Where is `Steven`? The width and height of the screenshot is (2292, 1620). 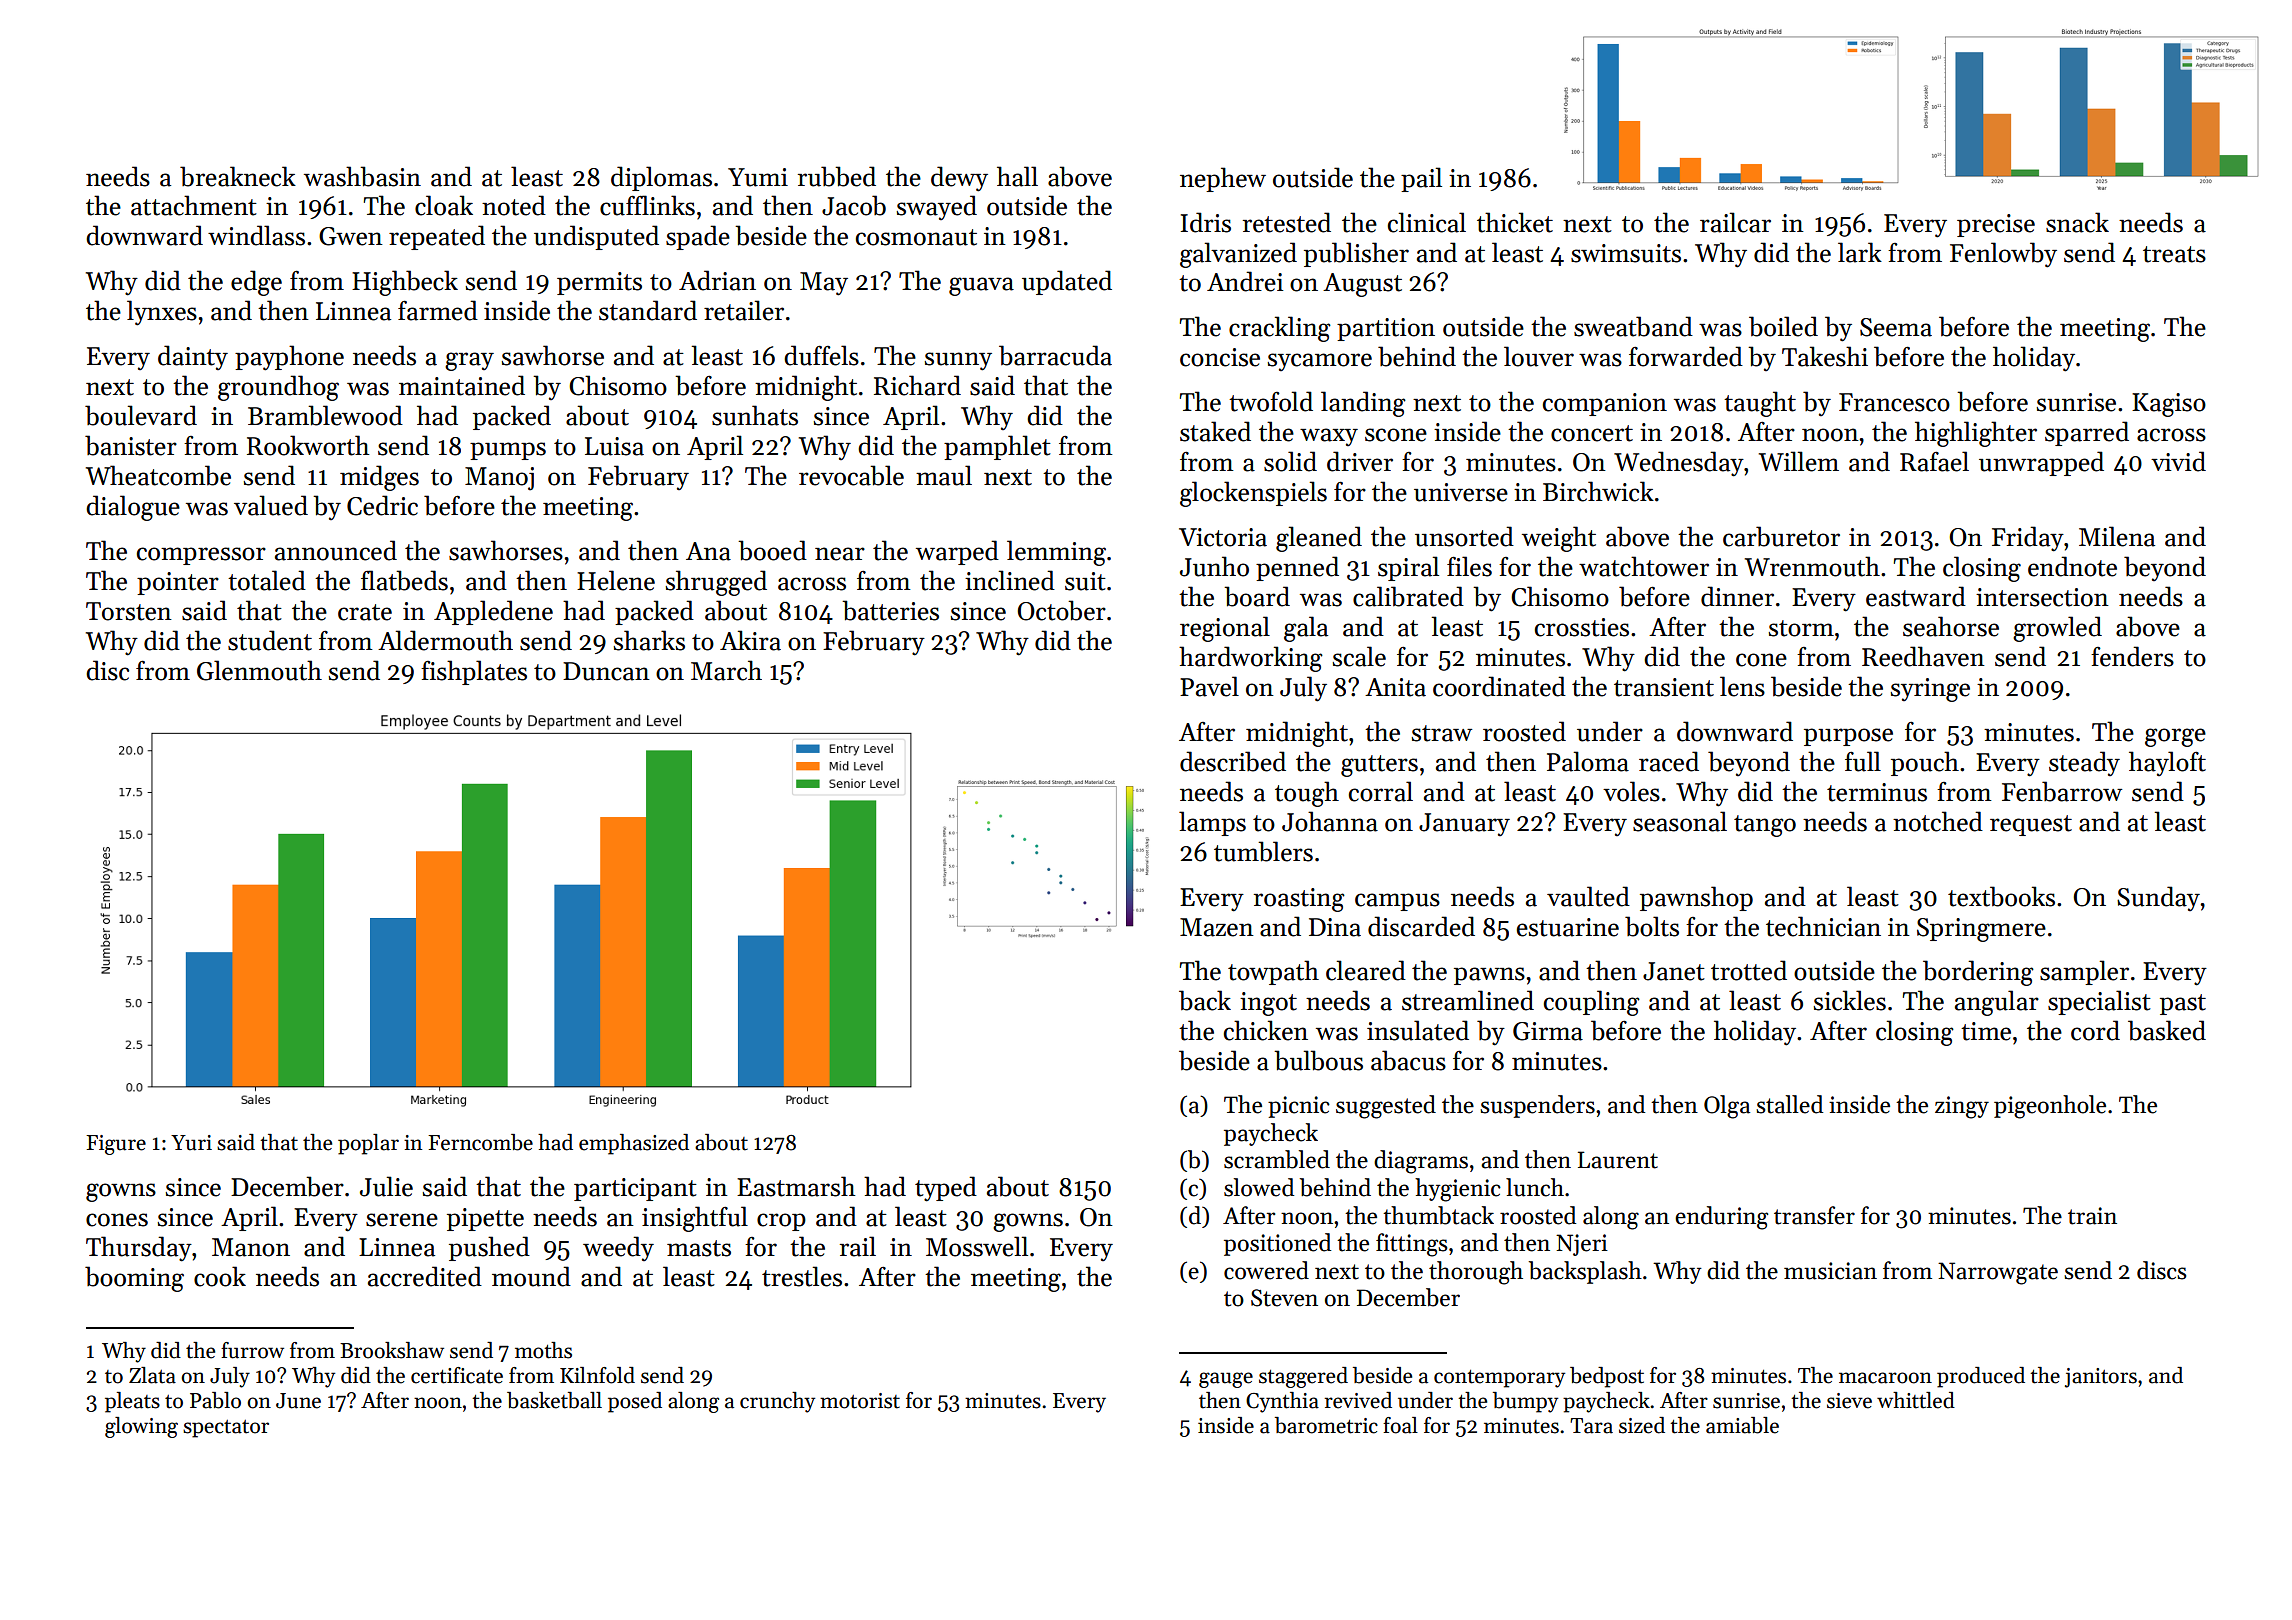 Steven is located at coordinates (1284, 1298).
